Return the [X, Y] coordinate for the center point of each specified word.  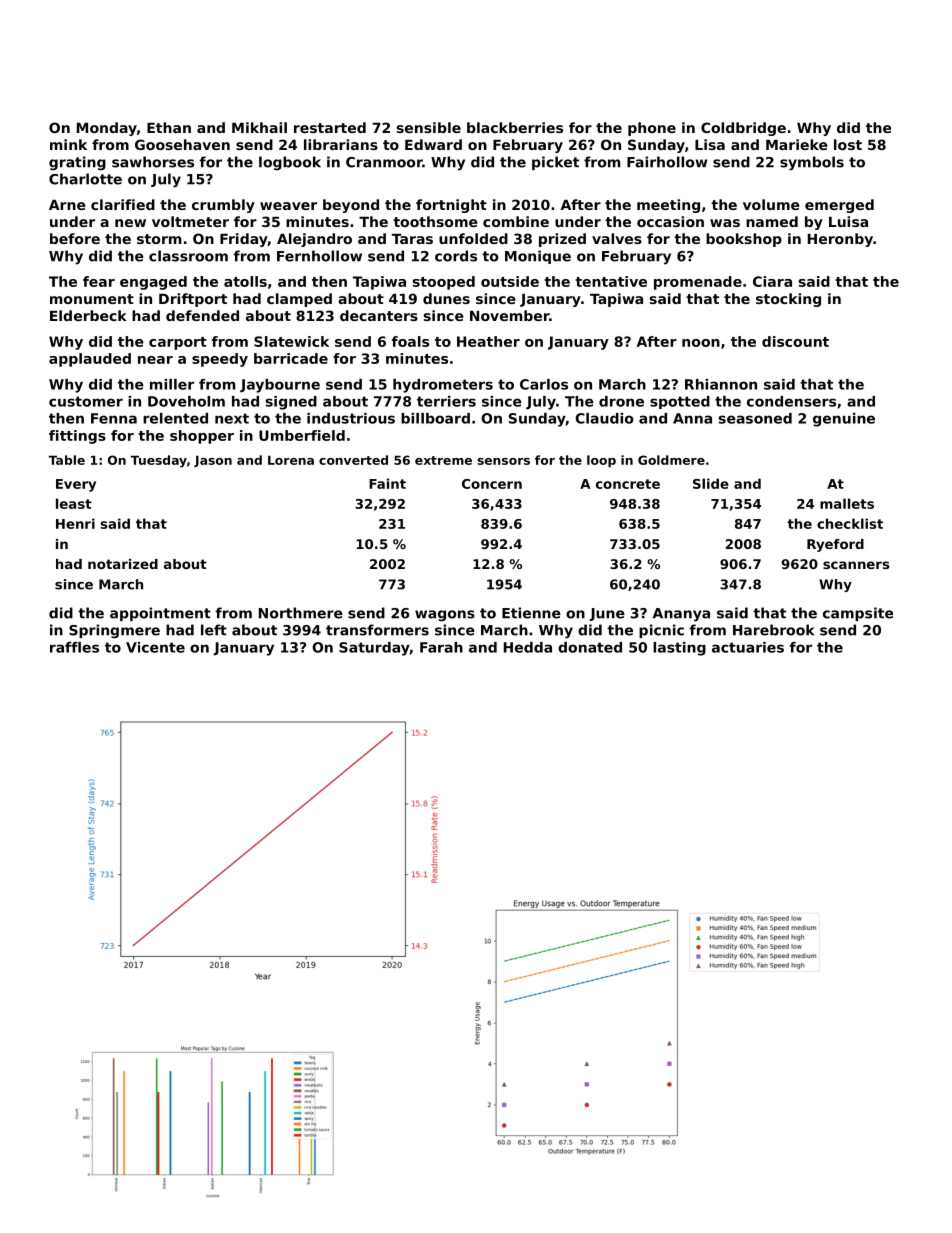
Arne [67, 205]
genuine [844, 420]
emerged [839, 206]
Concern [492, 484]
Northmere [301, 613]
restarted [330, 127]
